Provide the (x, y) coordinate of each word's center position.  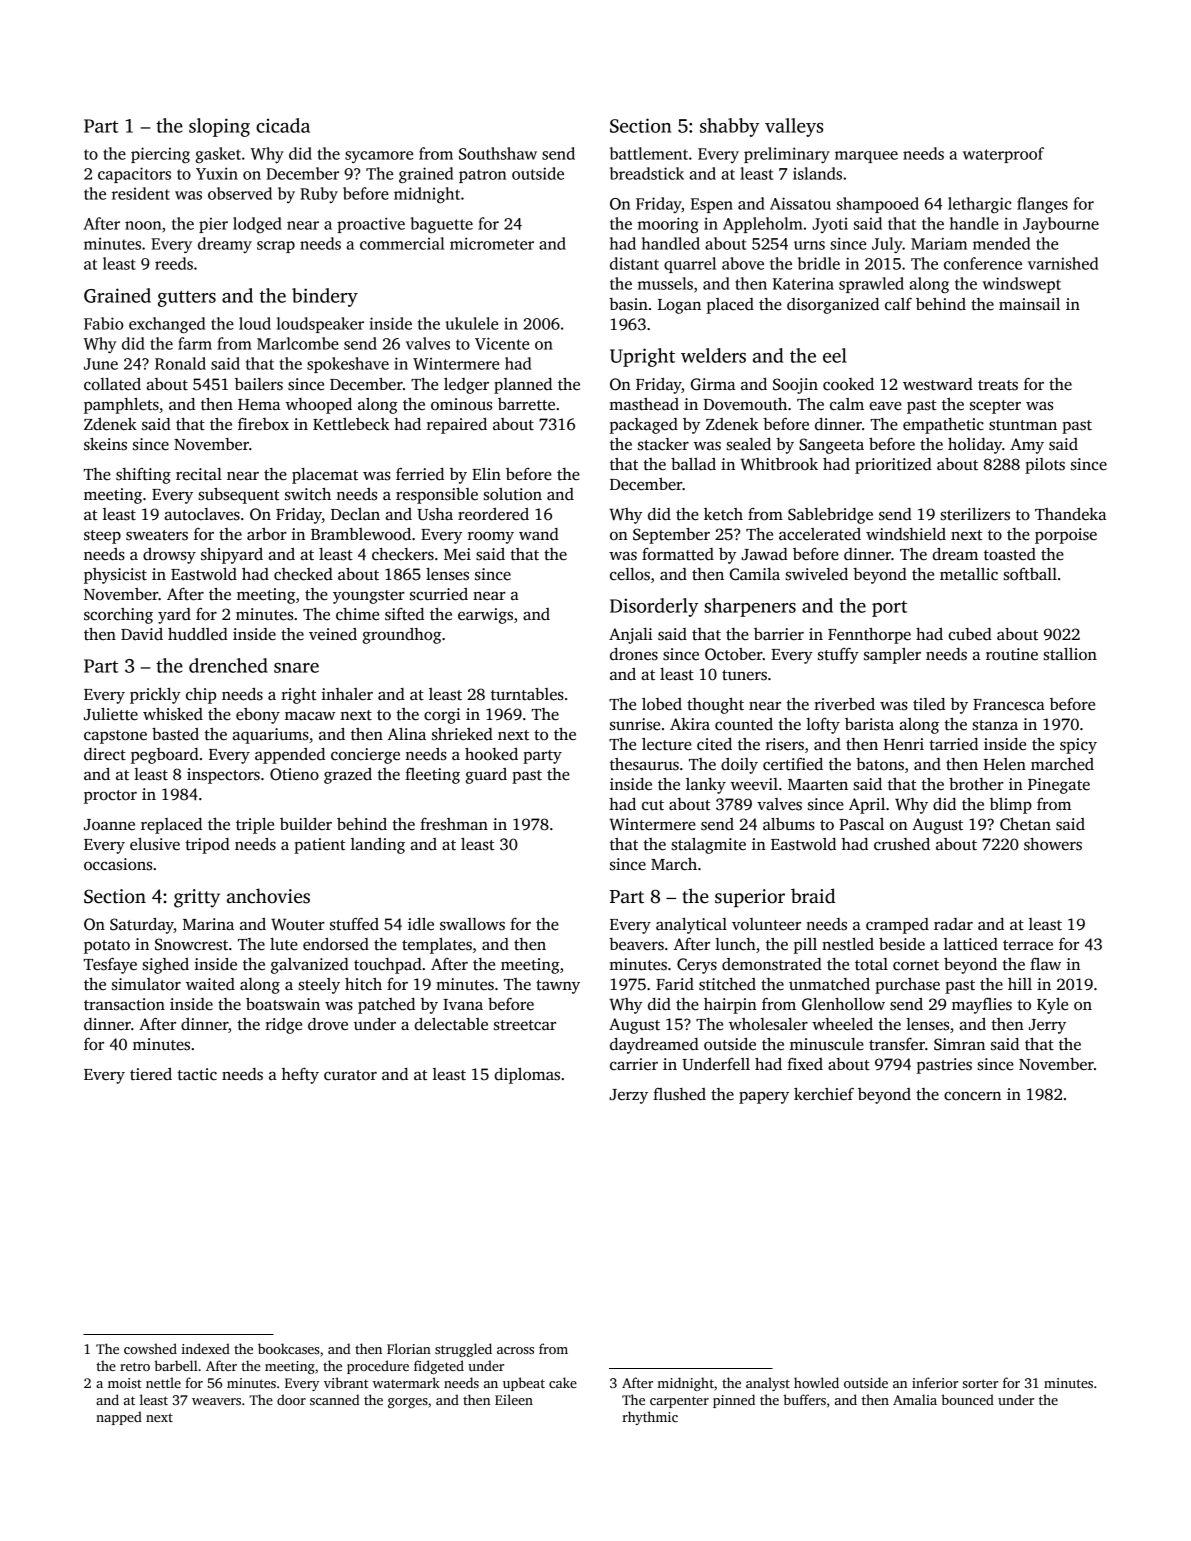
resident (141, 193)
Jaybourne (1061, 225)
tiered (151, 1074)
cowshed (150, 1348)
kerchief (824, 1094)
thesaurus (644, 764)
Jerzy (628, 1096)
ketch (723, 514)
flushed (679, 1094)
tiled (929, 704)
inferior (935, 1382)
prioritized (893, 466)
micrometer (492, 243)
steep (102, 537)
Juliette (111, 713)
